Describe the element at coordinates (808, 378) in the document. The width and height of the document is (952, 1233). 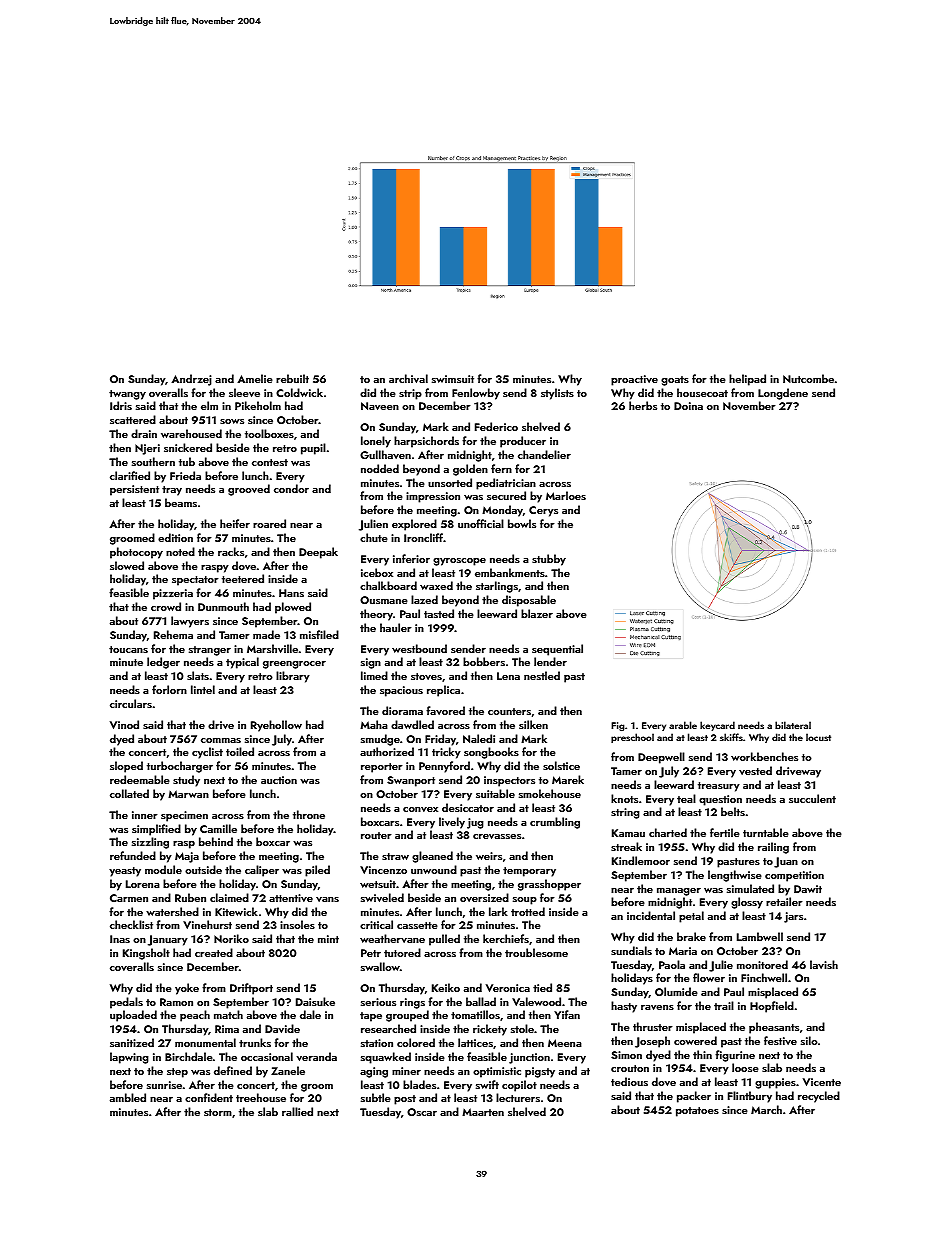
I see `Nutcombe` at that location.
